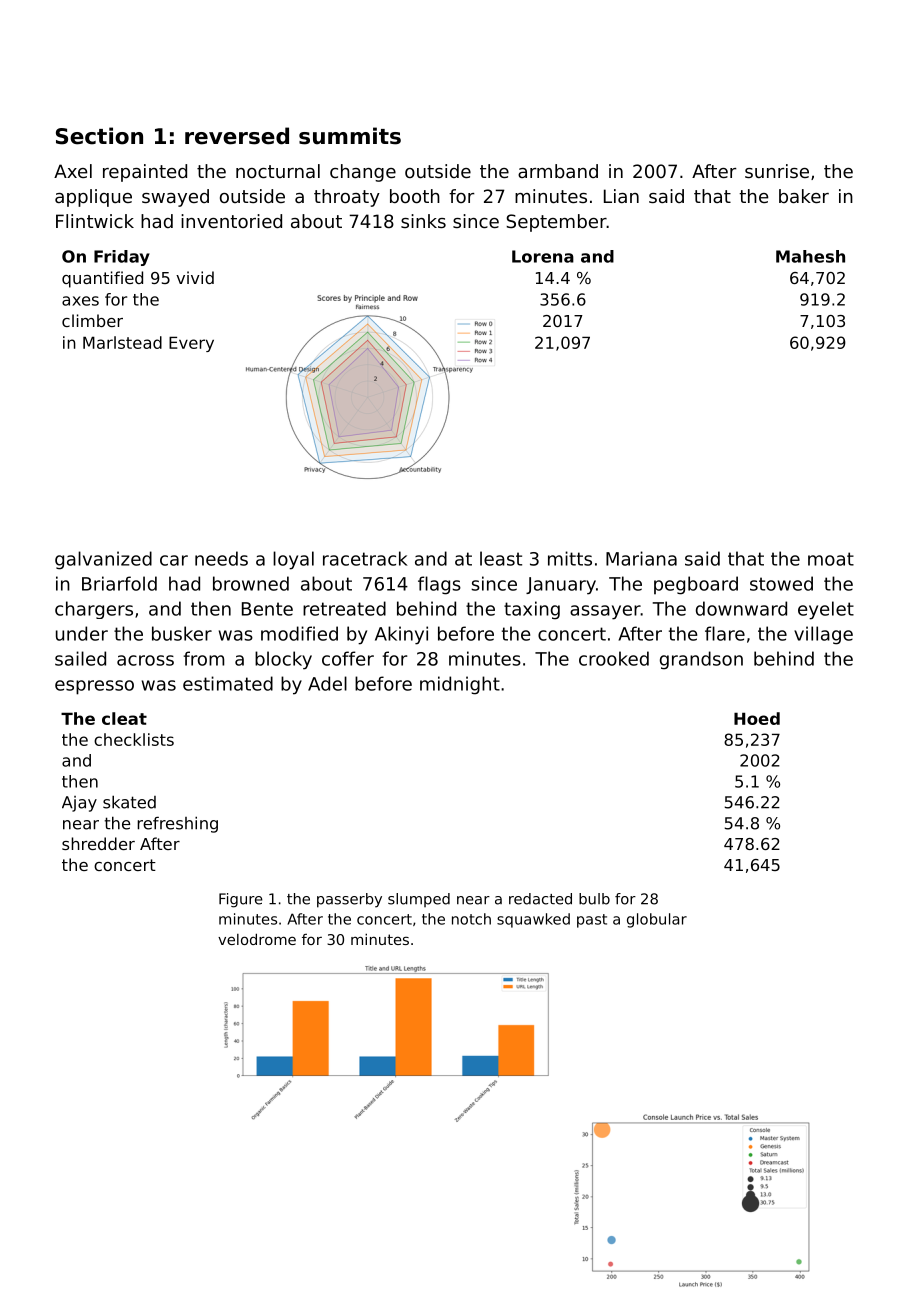  I want to click on car, so click(174, 560).
